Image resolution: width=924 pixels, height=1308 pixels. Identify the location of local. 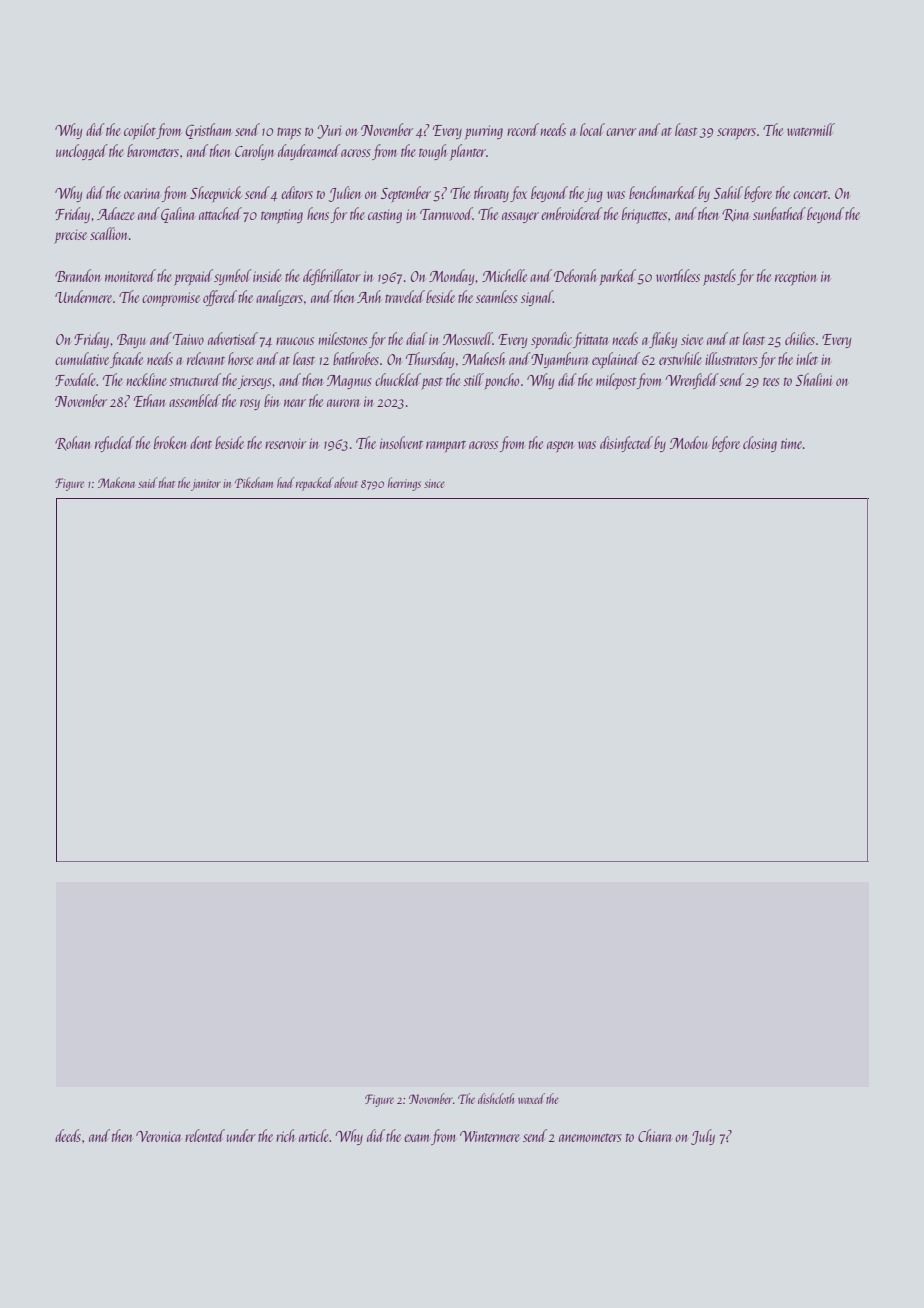
(592, 129).
